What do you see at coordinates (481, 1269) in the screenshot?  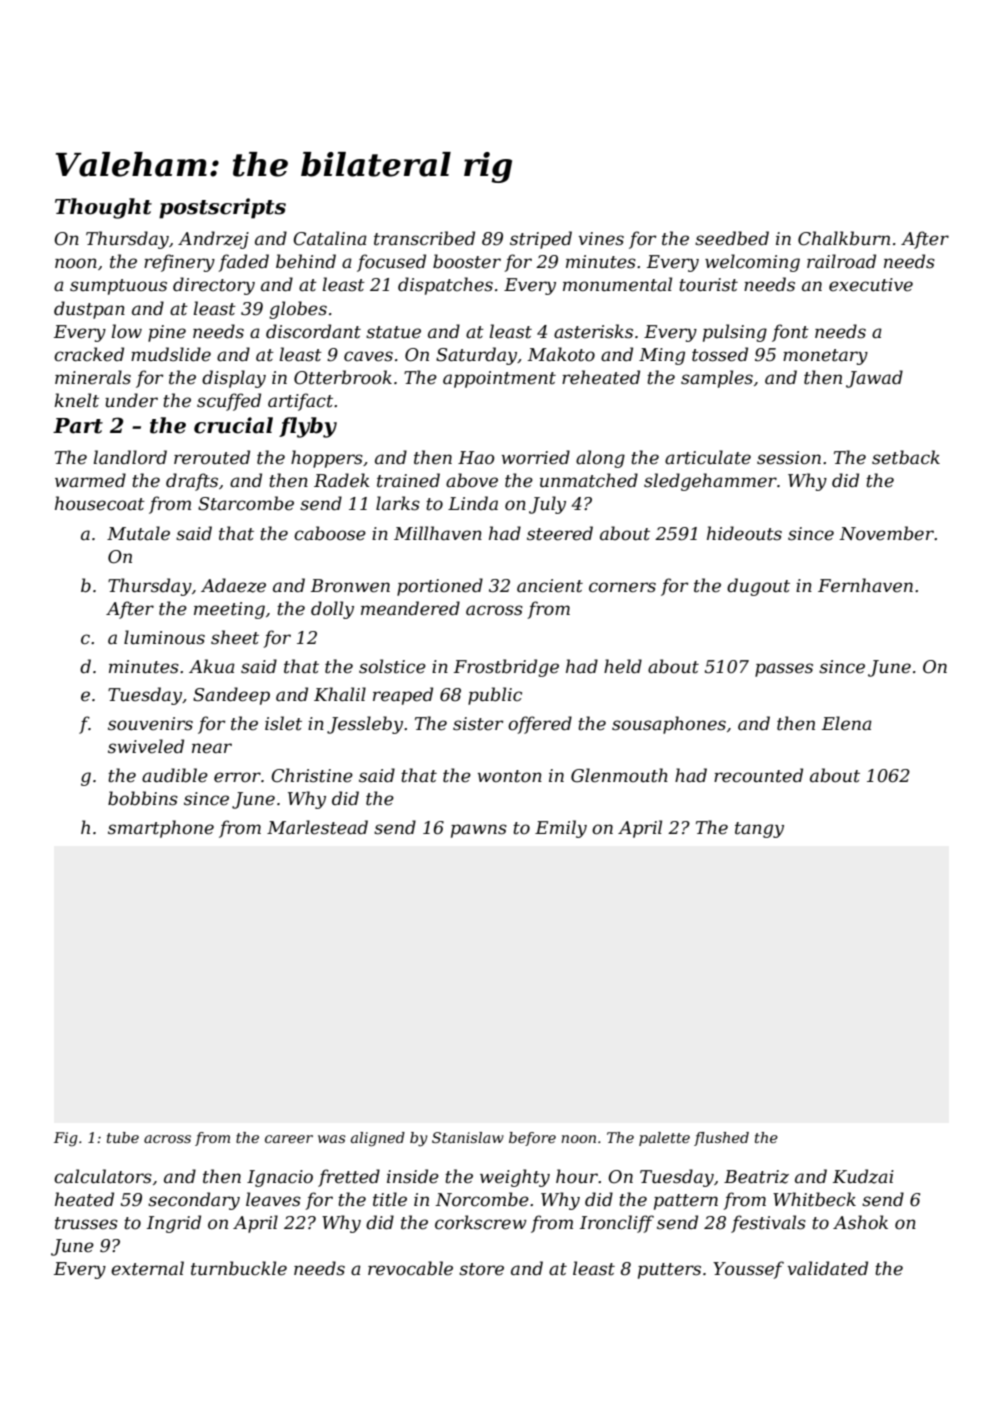 I see `store` at bounding box center [481, 1269].
